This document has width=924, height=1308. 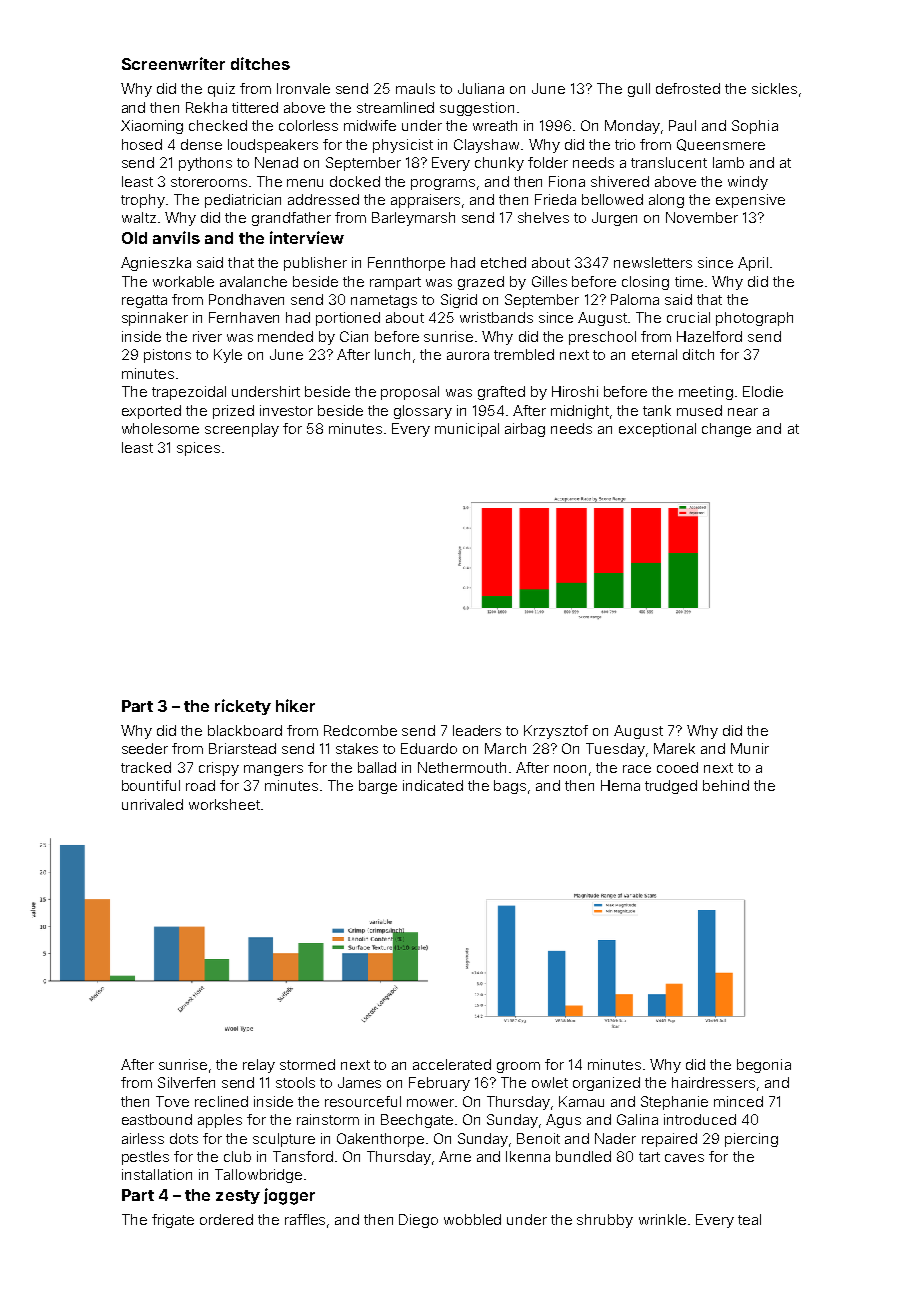 What do you see at coordinates (671, 787) in the document?
I see `trudged` at bounding box center [671, 787].
